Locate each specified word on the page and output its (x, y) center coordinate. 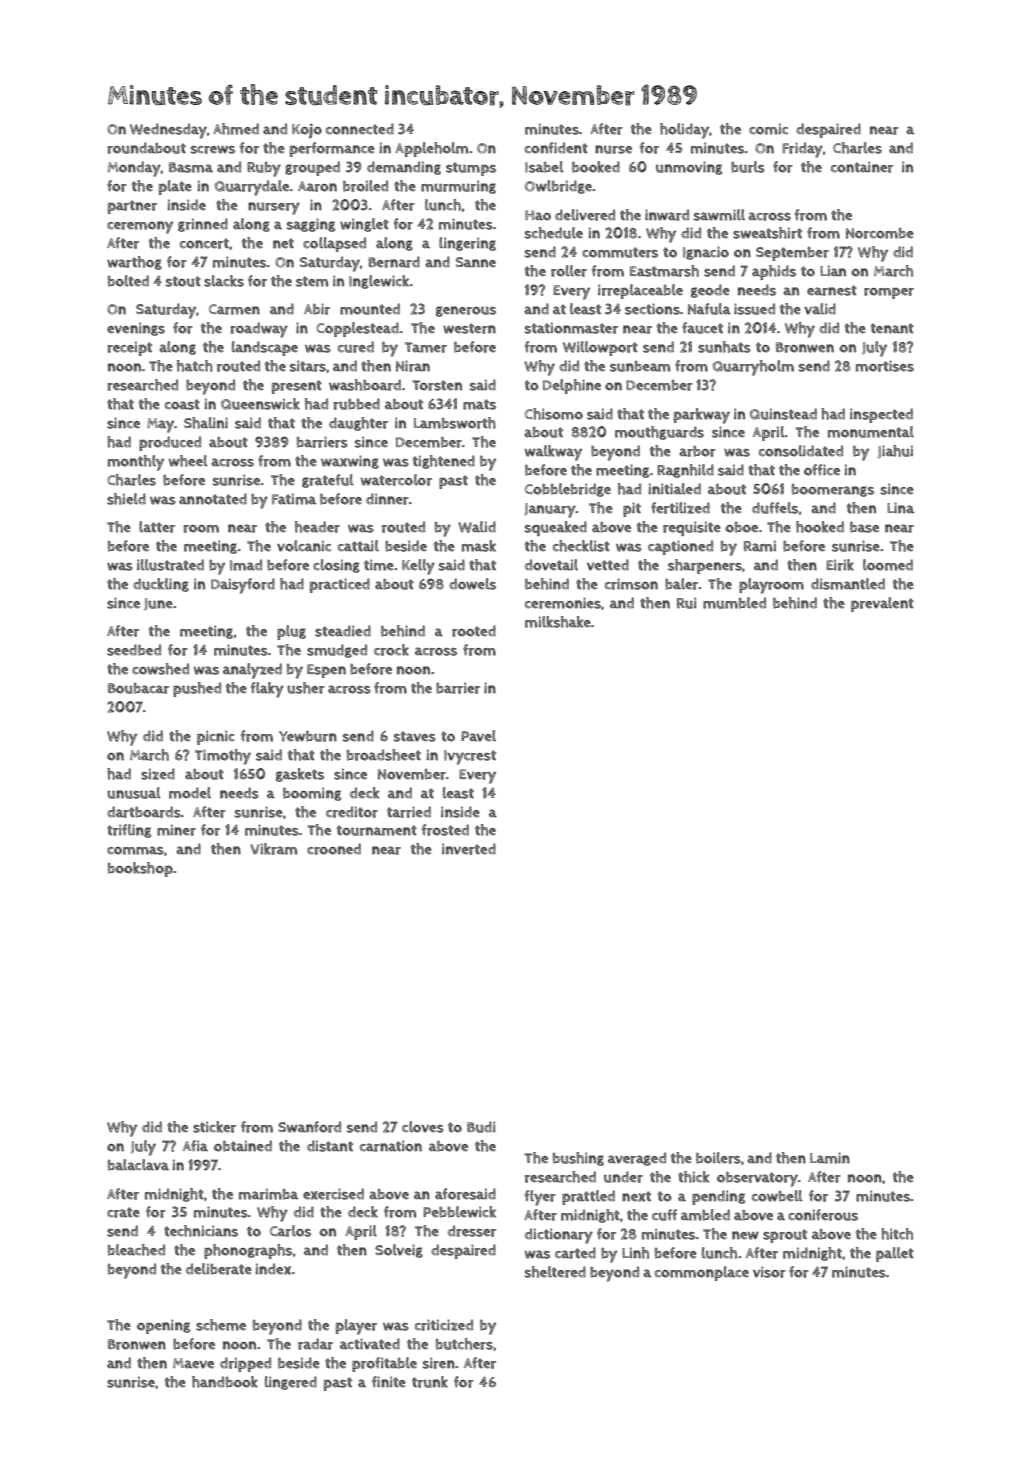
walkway (553, 453)
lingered (291, 1383)
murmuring (458, 187)
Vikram (273, 849)
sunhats (724, 347)
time (379, 565)
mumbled (734, 603)
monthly (136, 463)
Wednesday (168, 131)
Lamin (830, 1158)
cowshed (160, 669)
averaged (637, 1159)
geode (710, 291)
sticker (214, 1127)
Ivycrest (470, 757)
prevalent (882, 604)
